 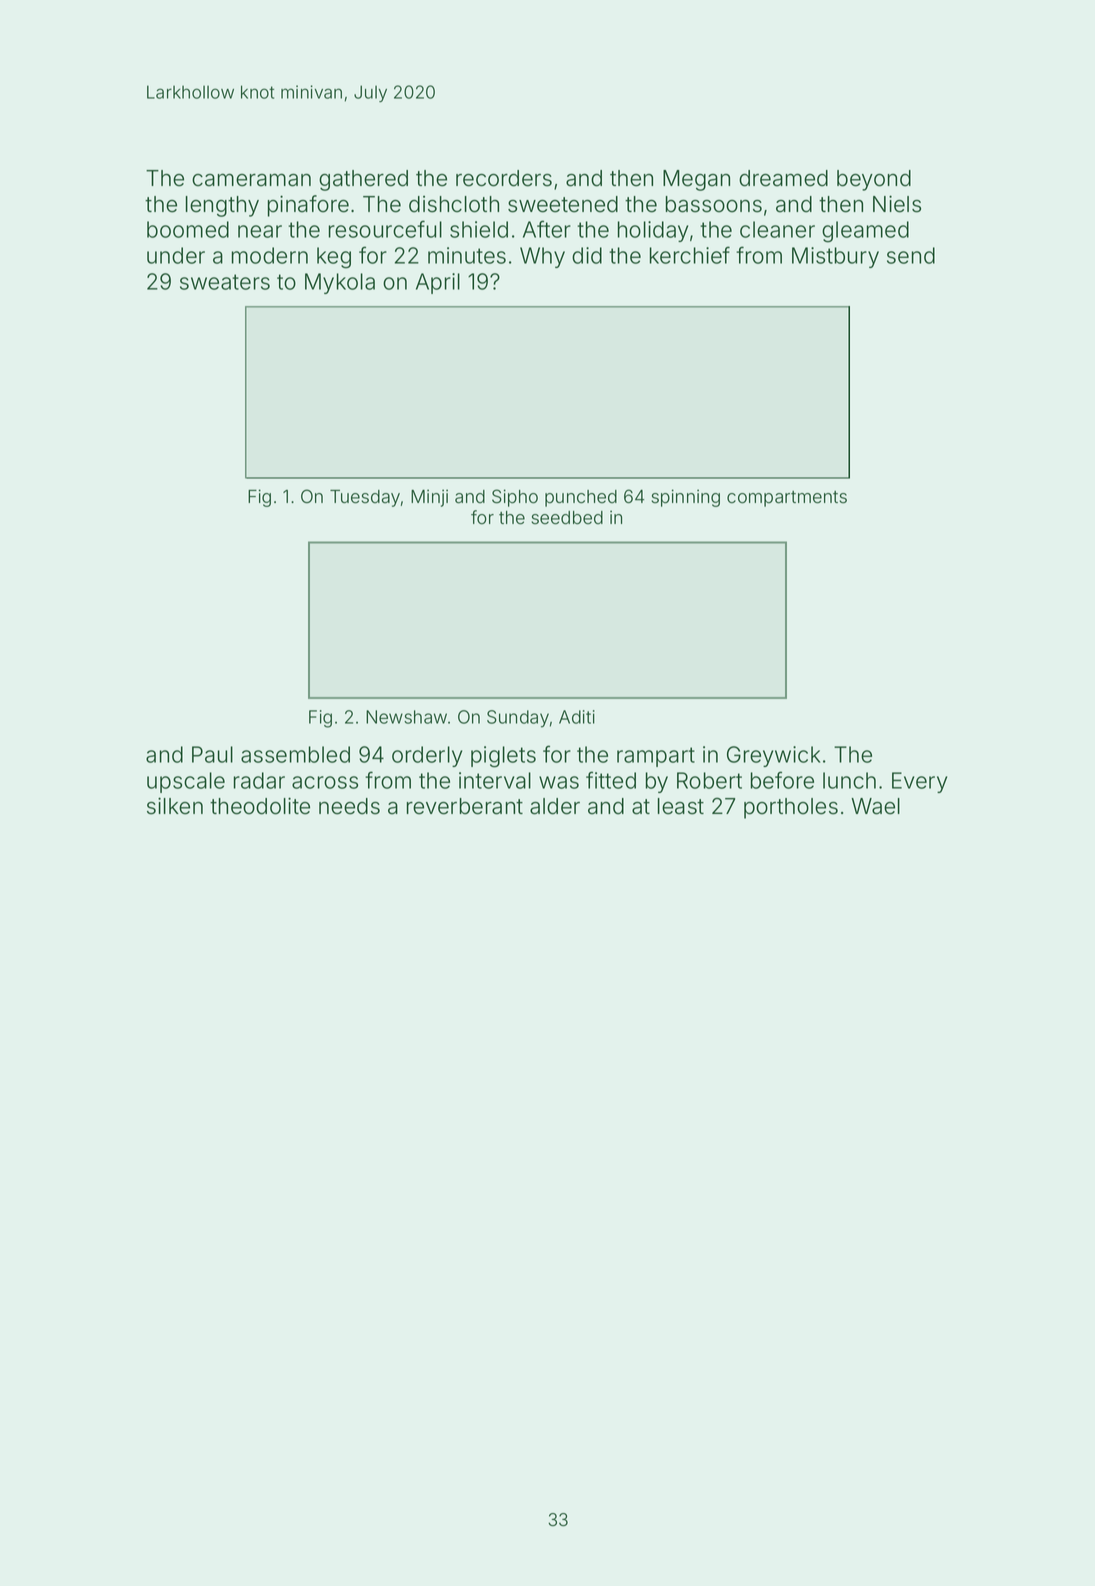 What do you see at coordinates (349, 806) in the image?
I see `needs` at bounding box center [349, 806].
